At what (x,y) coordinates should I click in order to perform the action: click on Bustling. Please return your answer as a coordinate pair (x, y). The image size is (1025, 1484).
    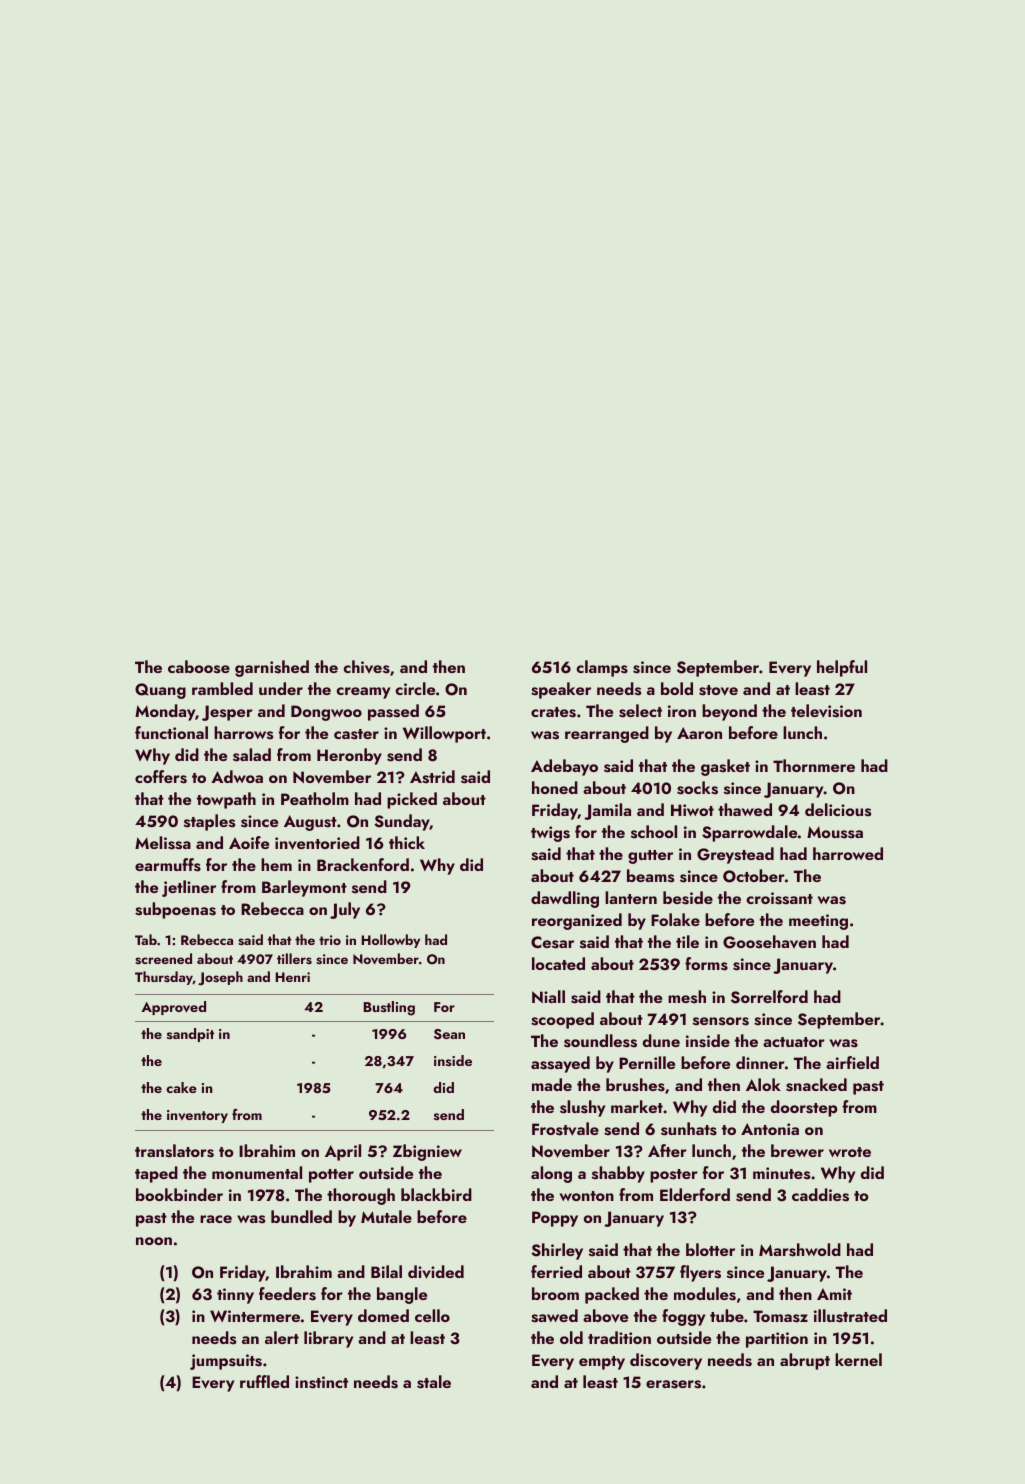
    Looking at the image, I should click on (389, 1008).
